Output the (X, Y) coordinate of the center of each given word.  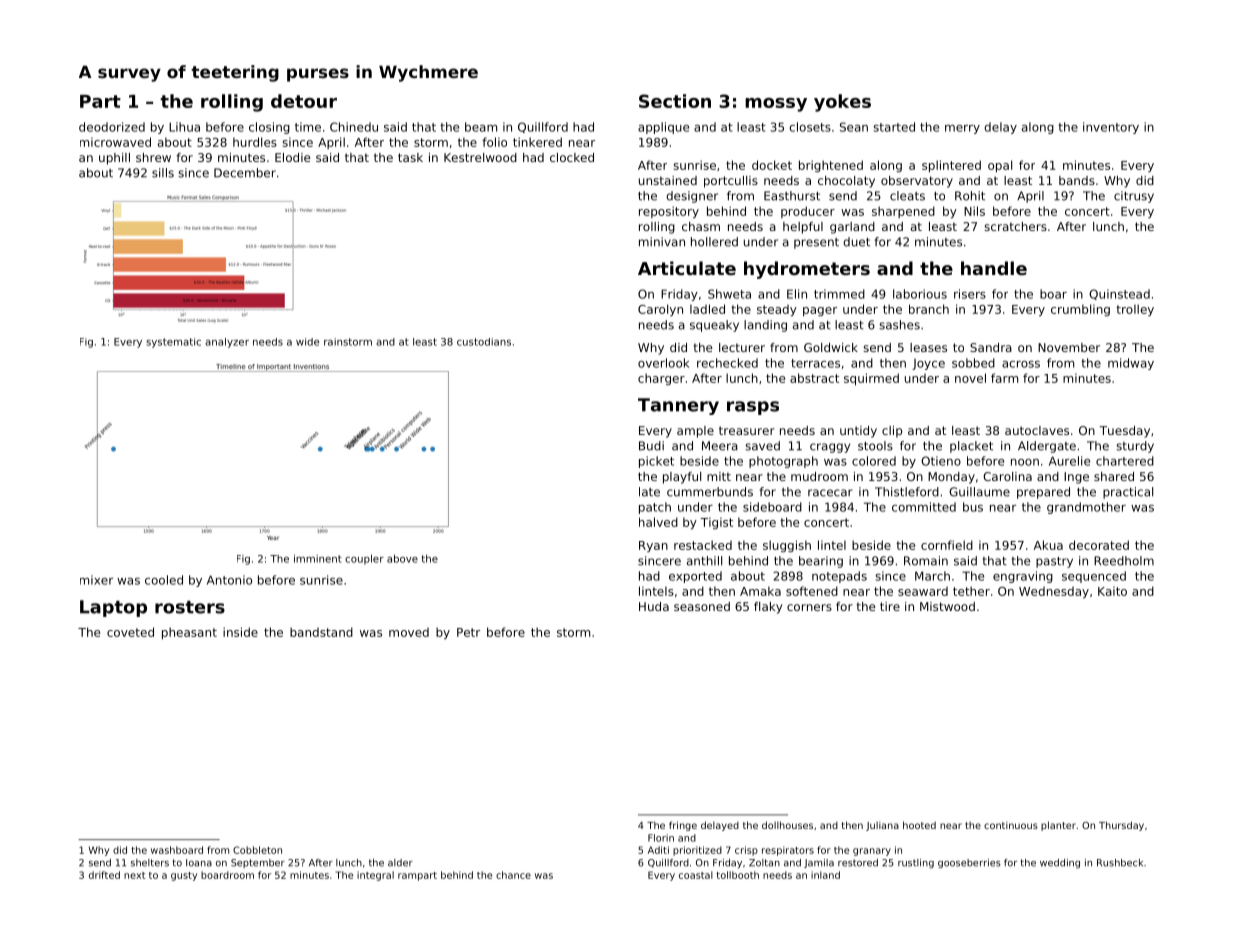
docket (772, 165)
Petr (468, 632)
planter (1058, 826)
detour (304, 101)
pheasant (189, 633)
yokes (842, 103)
